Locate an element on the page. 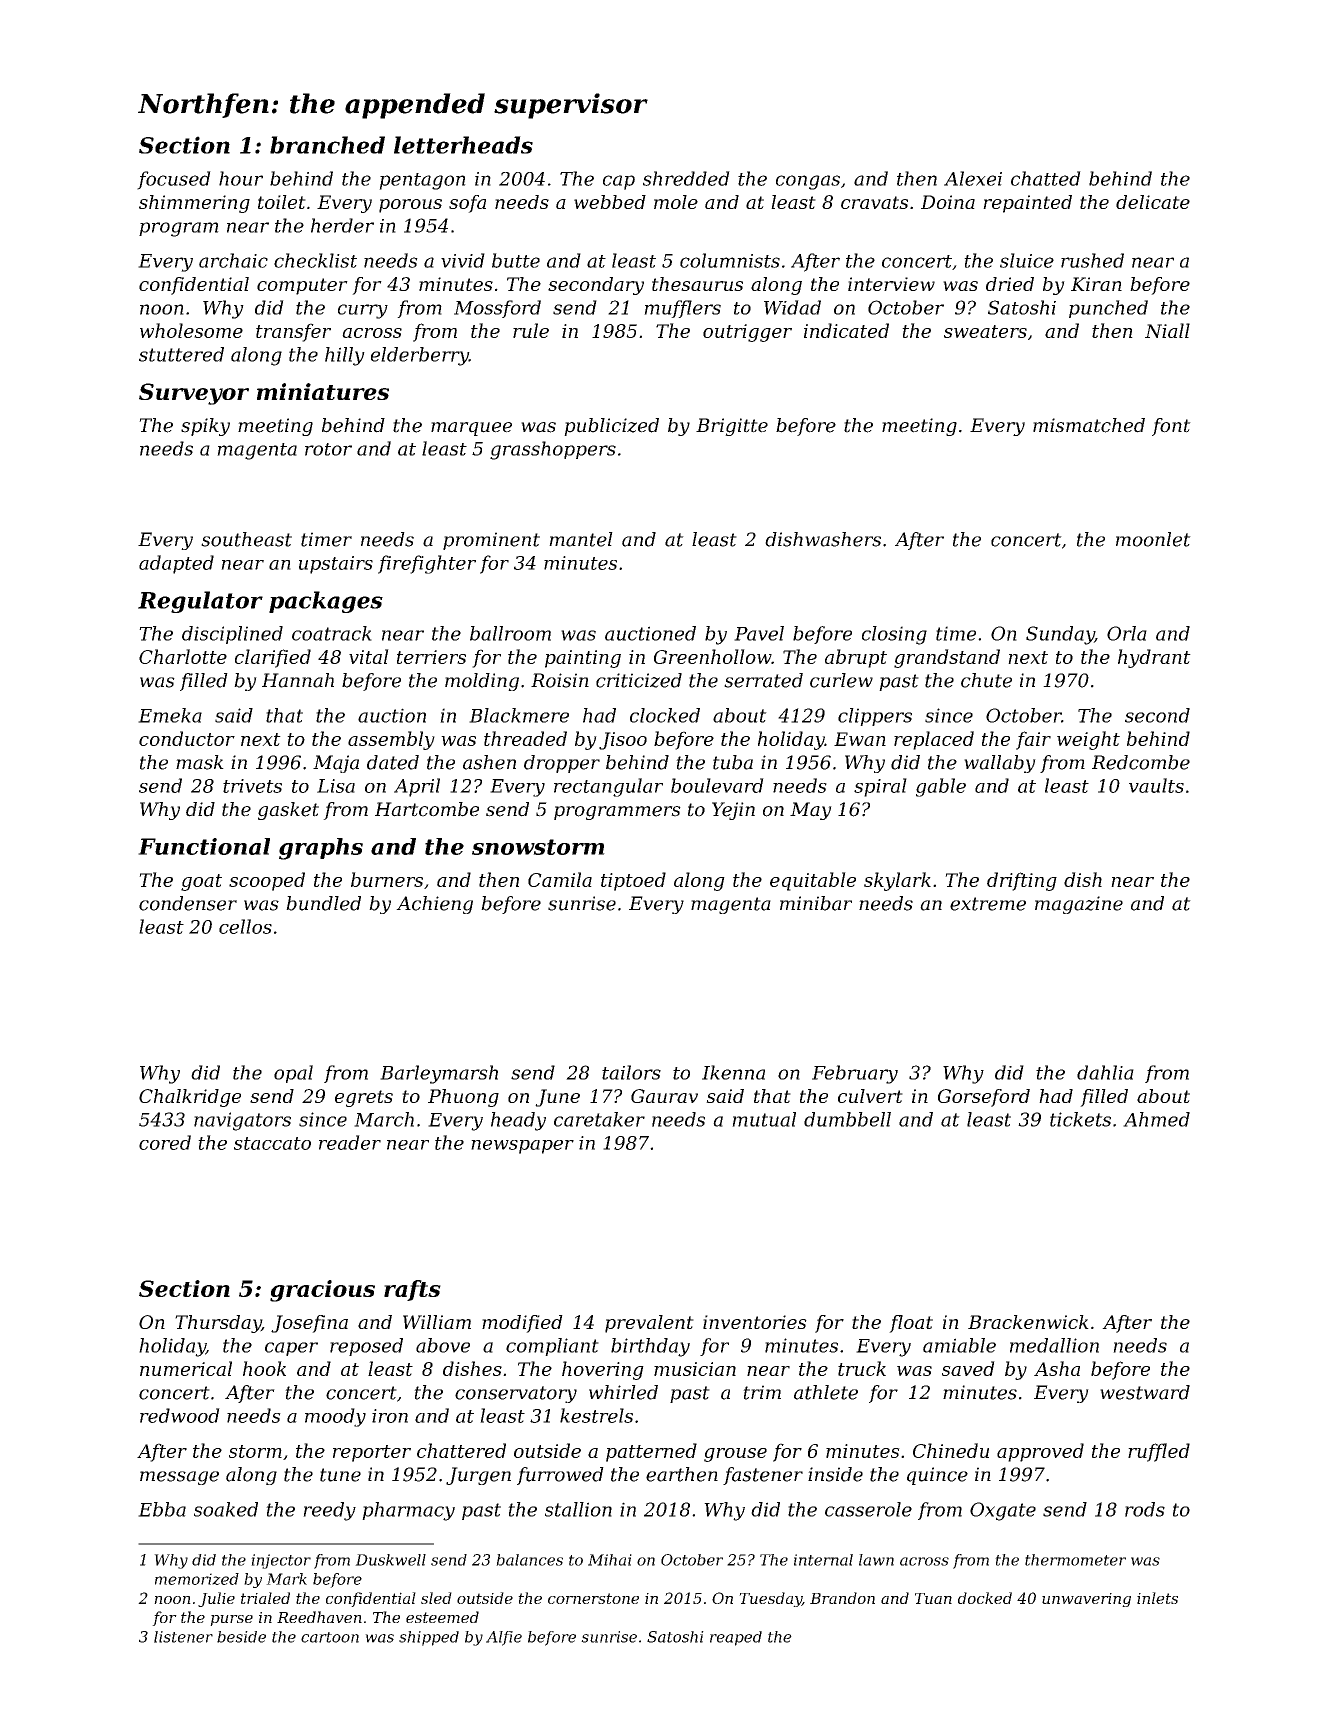 The width and height of the page is (1329, 1719). Barleymarsh is located at coordinates (439, 1074).
